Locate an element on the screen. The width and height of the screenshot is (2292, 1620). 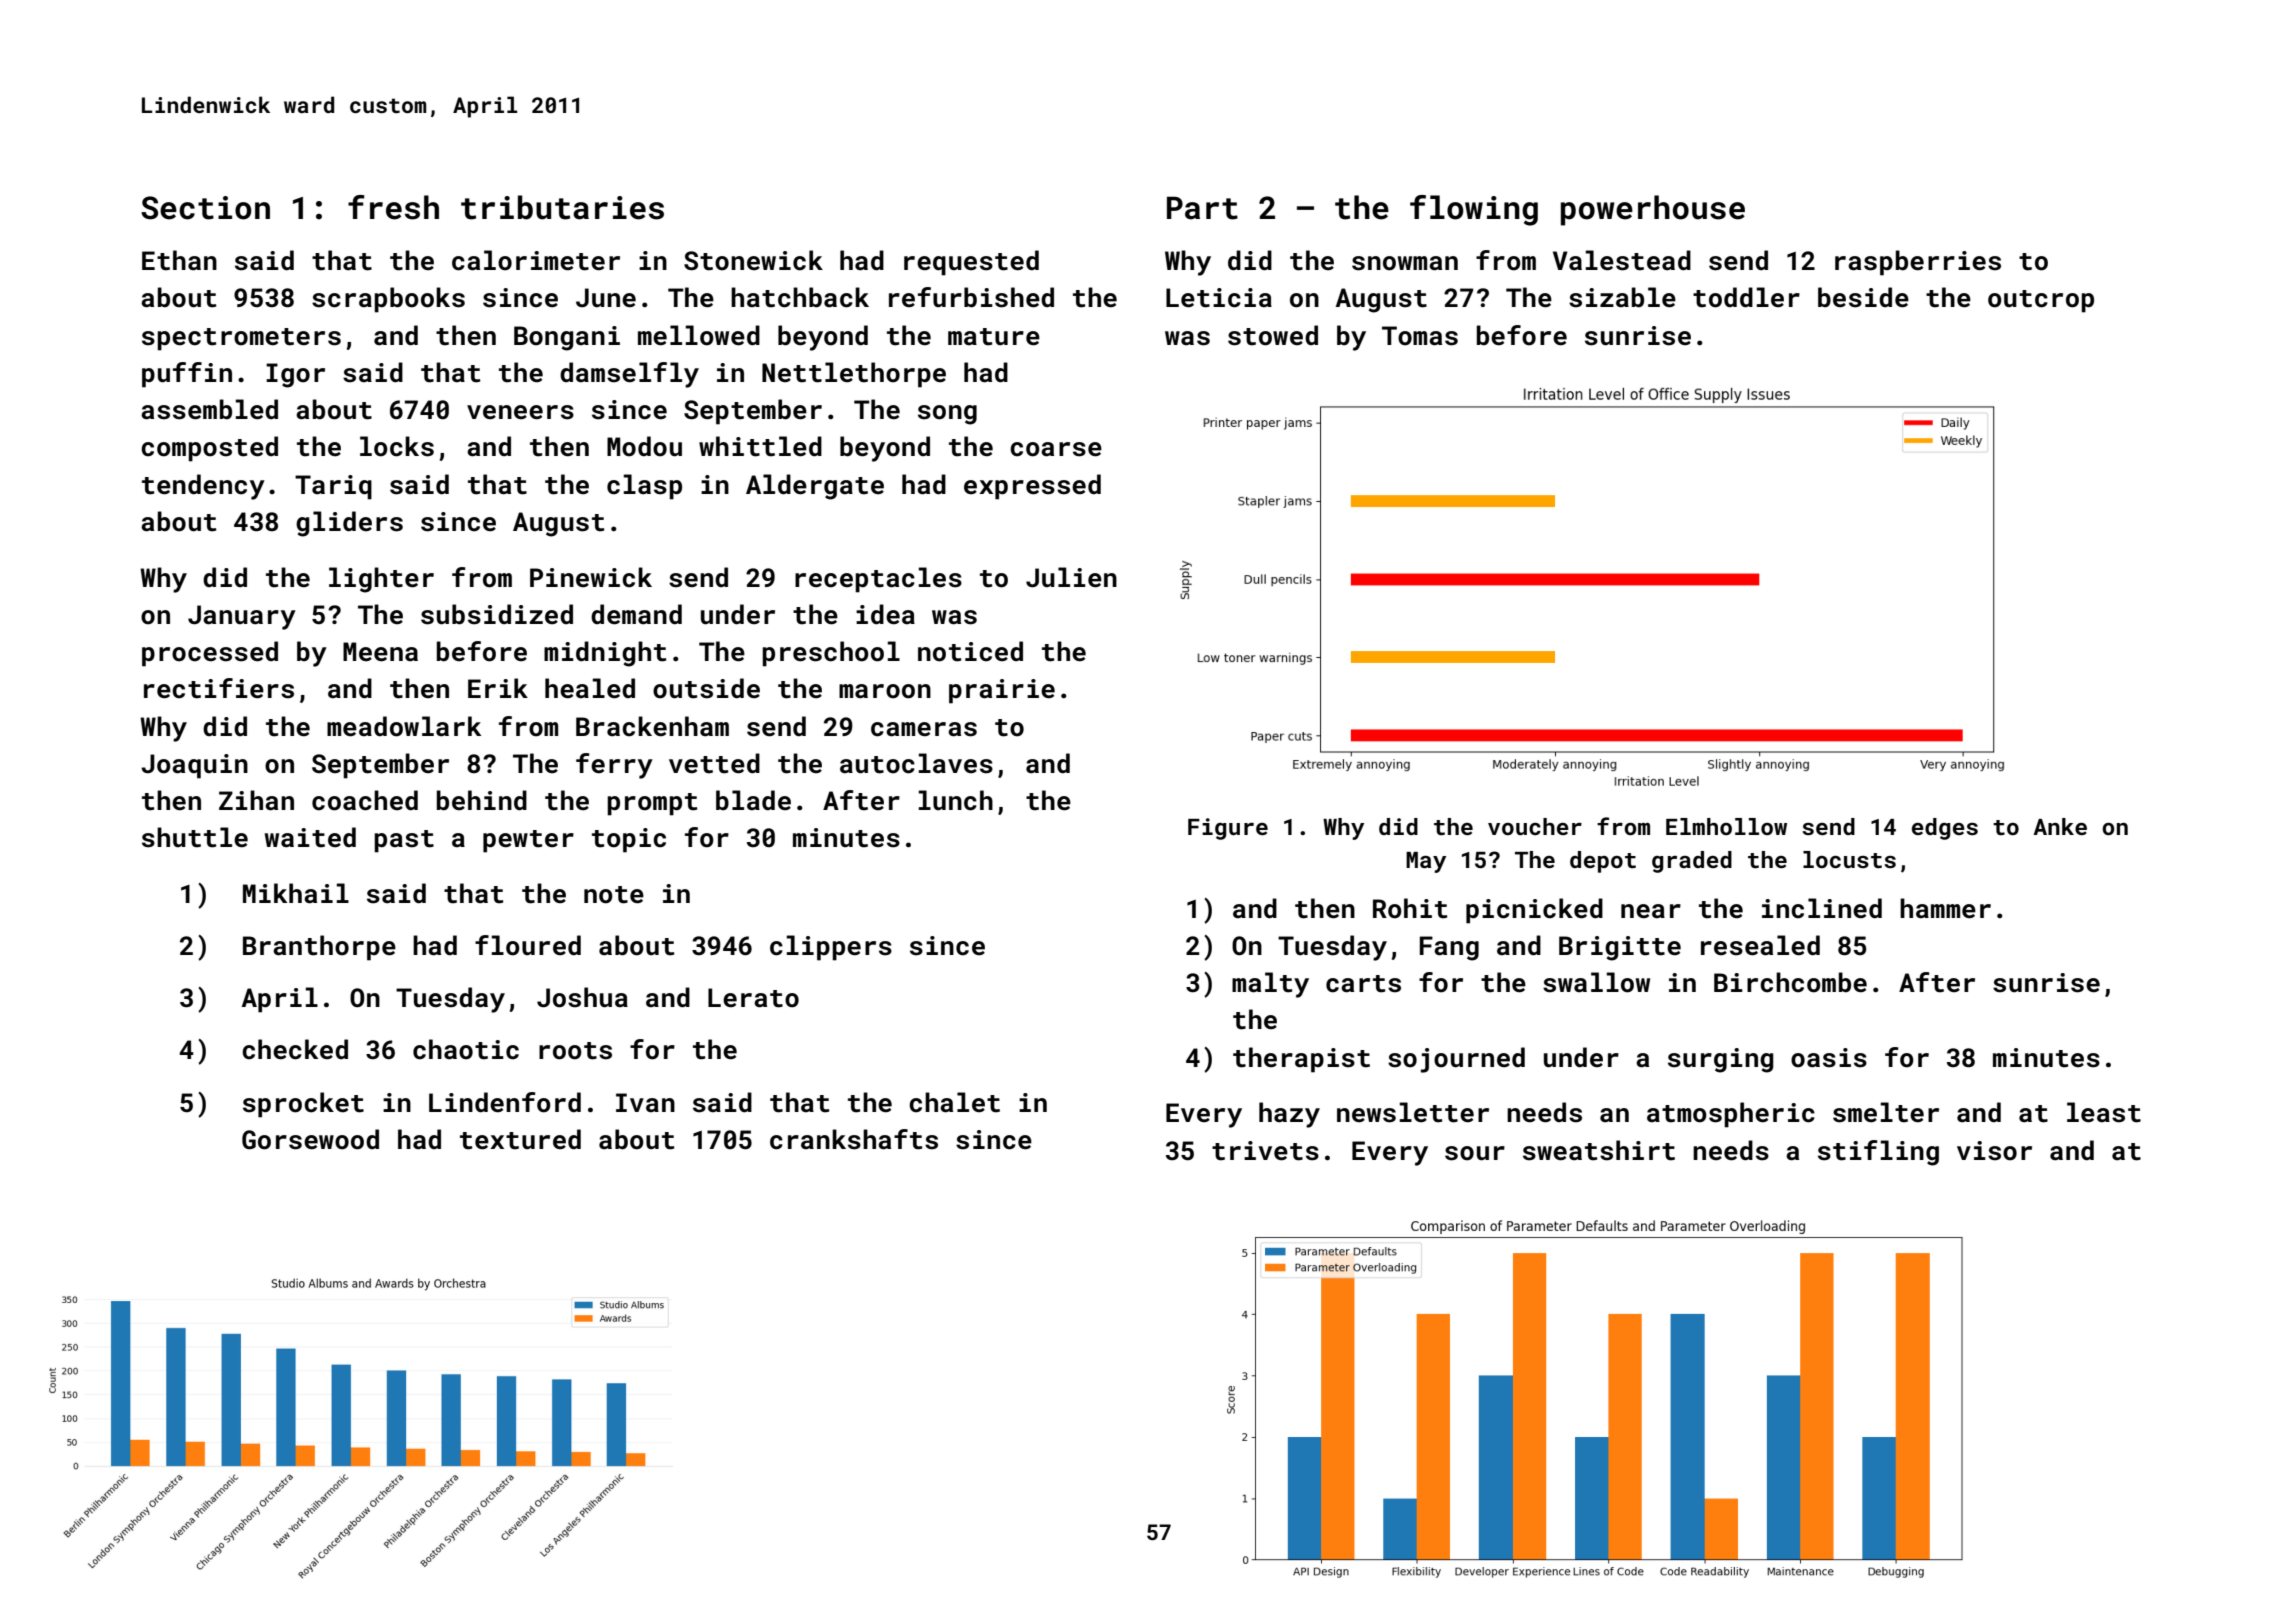
malty is located at coordinates (1270, 985).
